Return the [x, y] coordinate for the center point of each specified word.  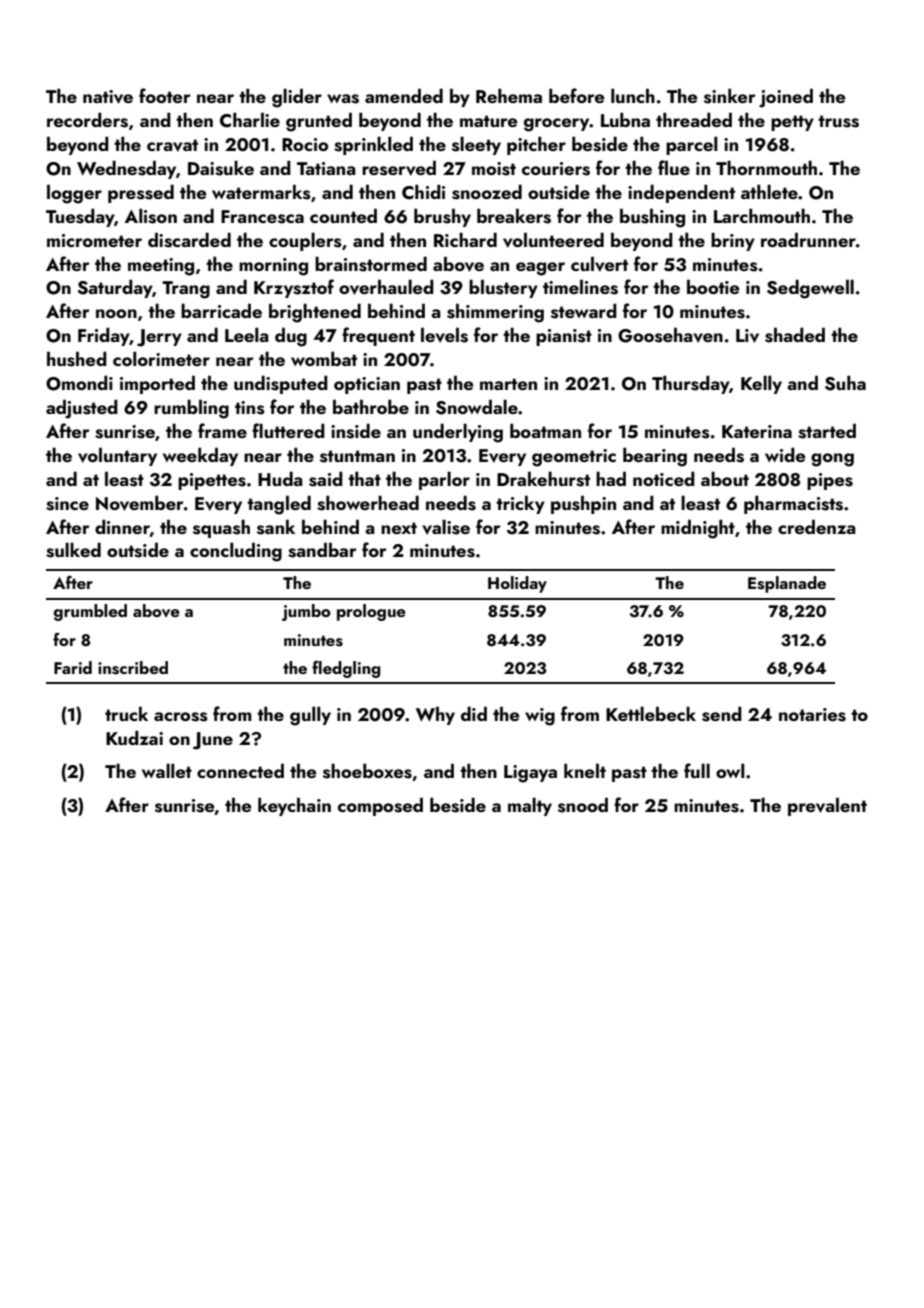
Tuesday [80, 217]
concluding [236, 552]
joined [786, 98]
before [576, 95]
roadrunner [808, 239]
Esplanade [787, 584]
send [722, 714]
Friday [104, 336]
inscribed [133, 668]
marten [508, 384]
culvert [599, 264]
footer [165, 95]
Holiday [517, 584]
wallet [167, 770]
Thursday [691, 384]
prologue [371, 612]
